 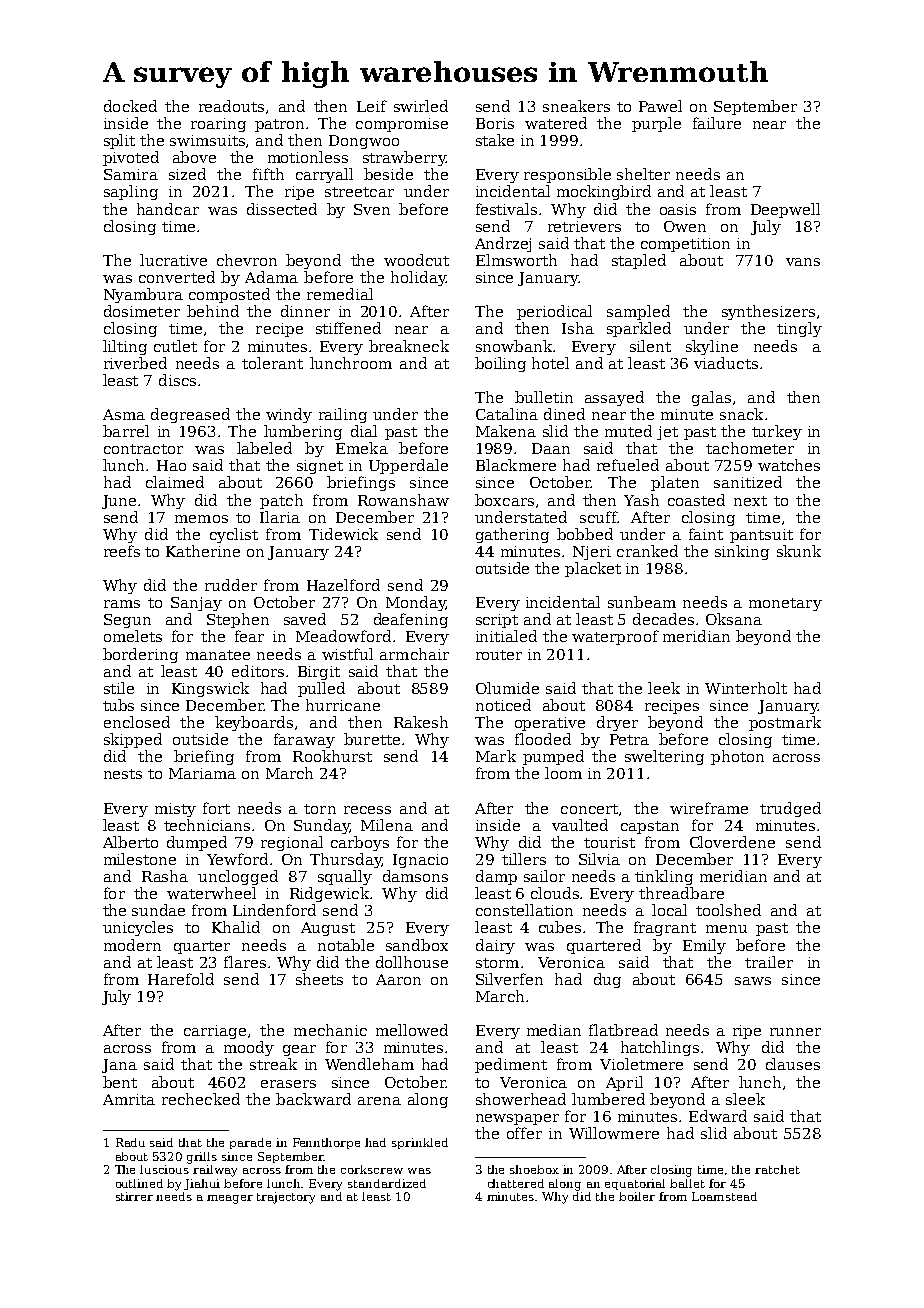 What do you see at coordinates (660, 106) in the screenshot?
I see `Pawel` at bounding box center [660, 106].
